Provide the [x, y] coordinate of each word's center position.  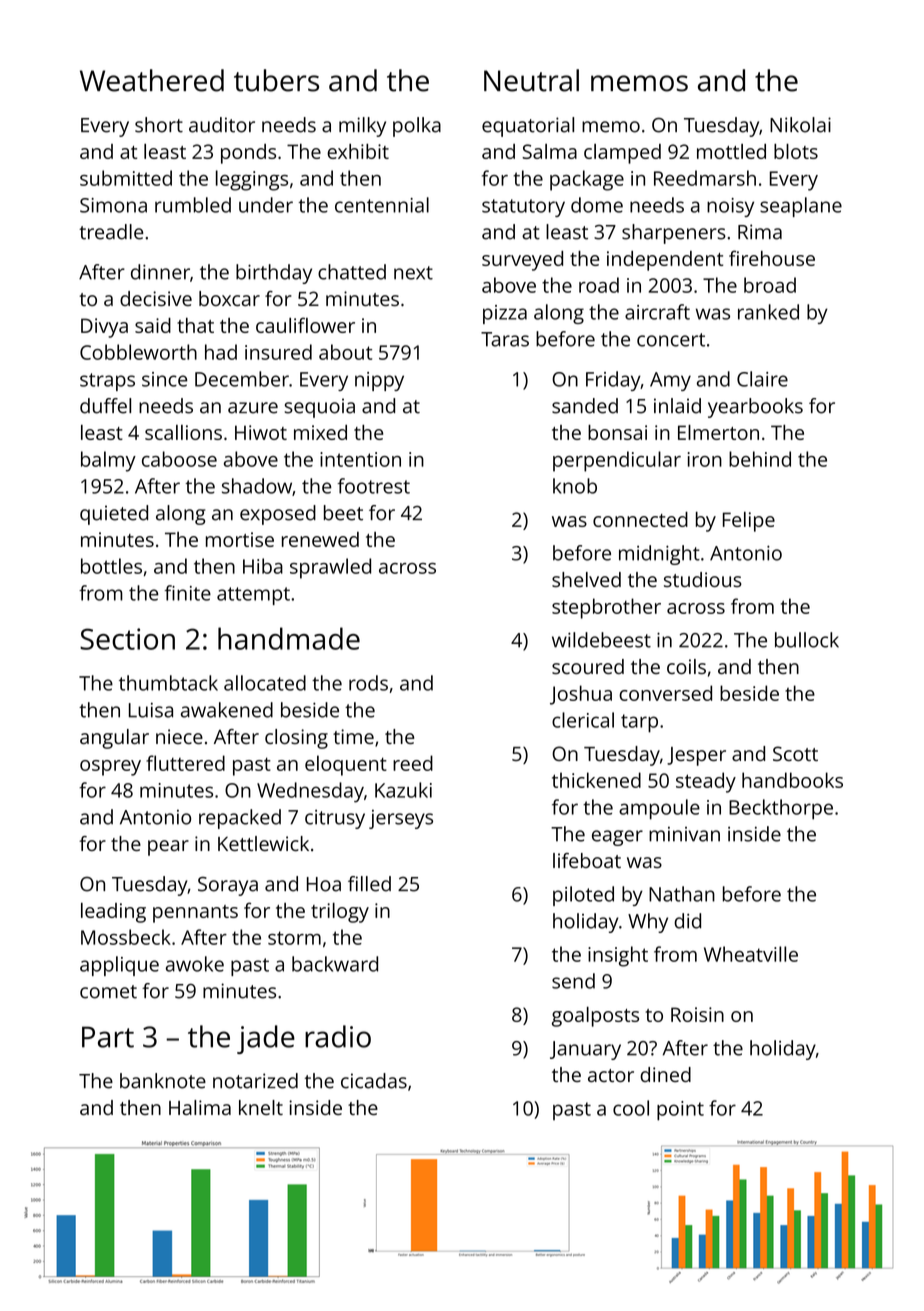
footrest [373, 486]
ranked [768, 312]
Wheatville [751, 954]
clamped [622, 154]
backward [335, 964]
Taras [505, 339]
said [153, 325]
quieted [114, 515]
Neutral [531, 80]
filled [369, 884]
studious [703, 579]
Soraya [228, 886]
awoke [195, 964]
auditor [222, 125]
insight [618, 956]
